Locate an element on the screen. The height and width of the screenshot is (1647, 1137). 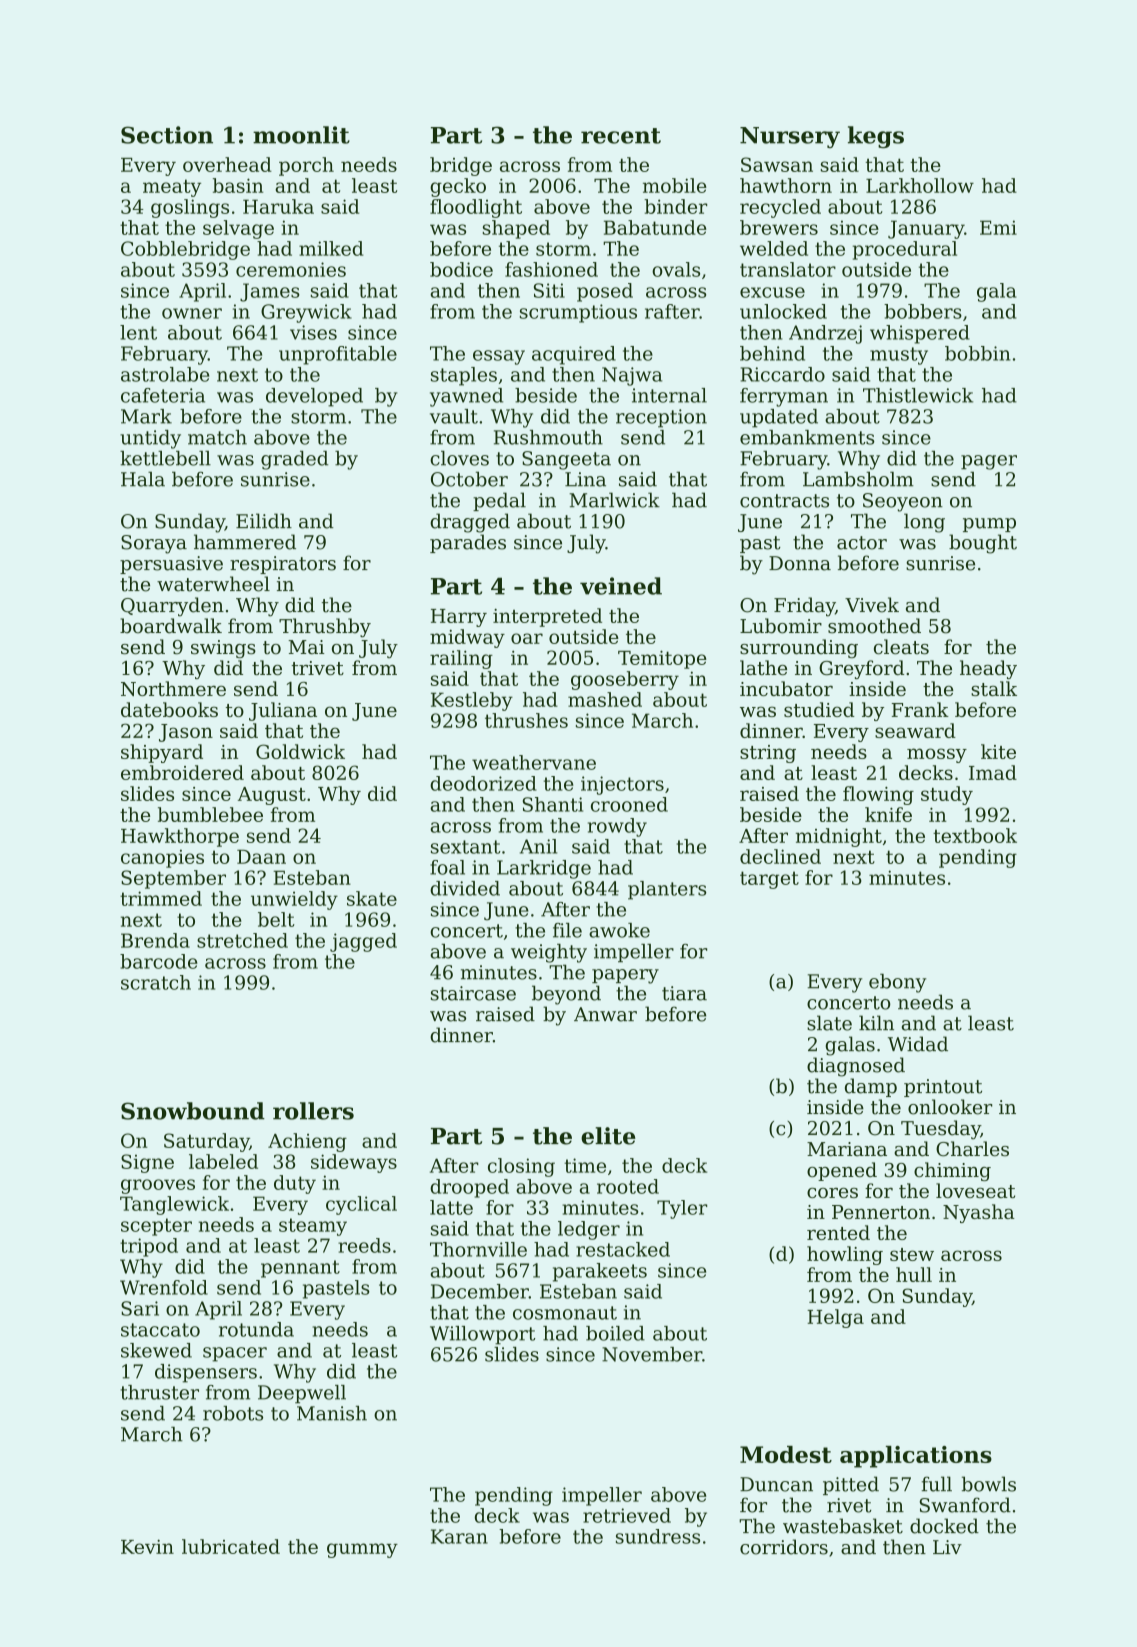
scratch is located at coordinates (156, 982).
